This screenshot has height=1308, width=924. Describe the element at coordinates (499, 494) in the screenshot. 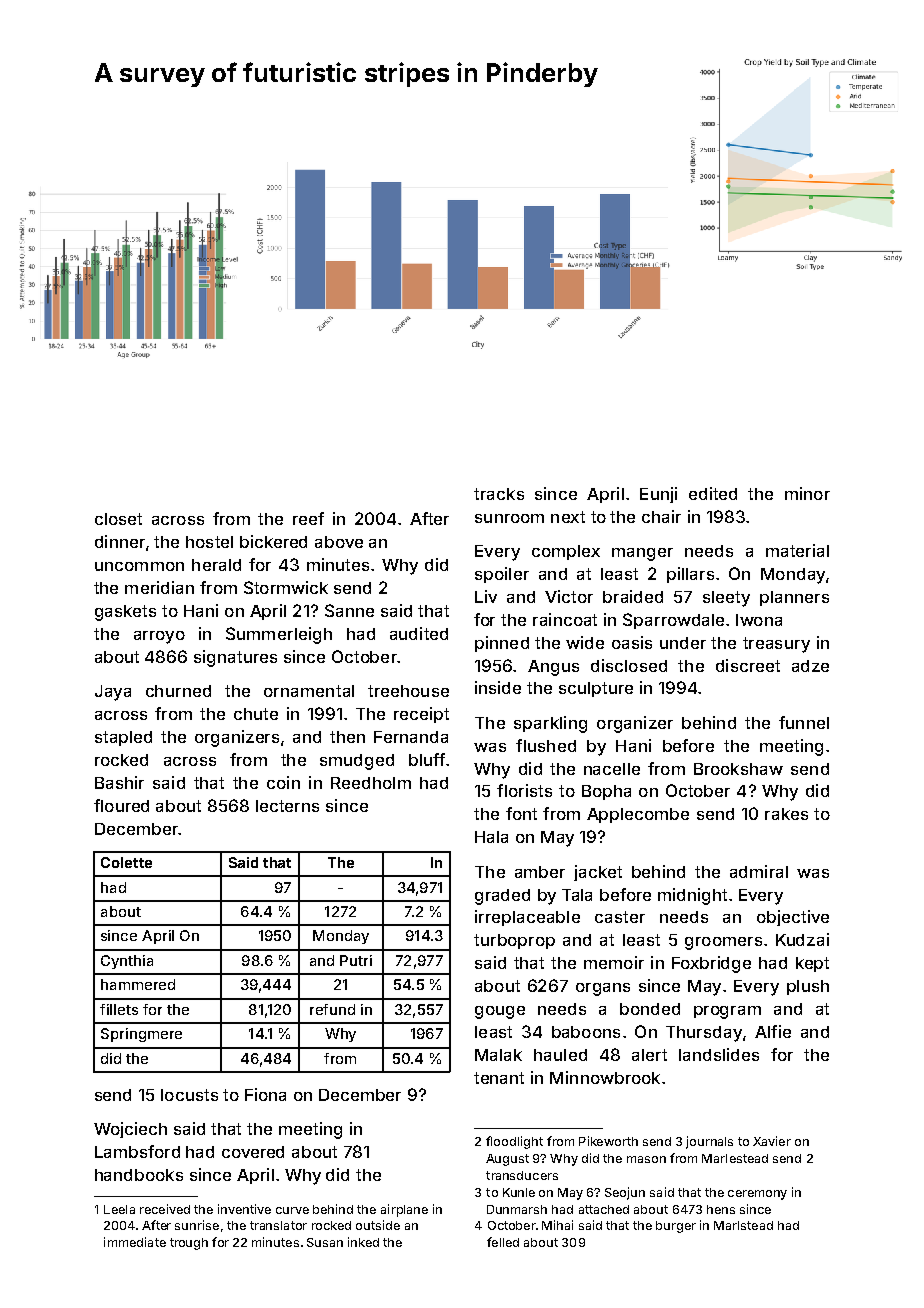

I see `tracks` at that location.
